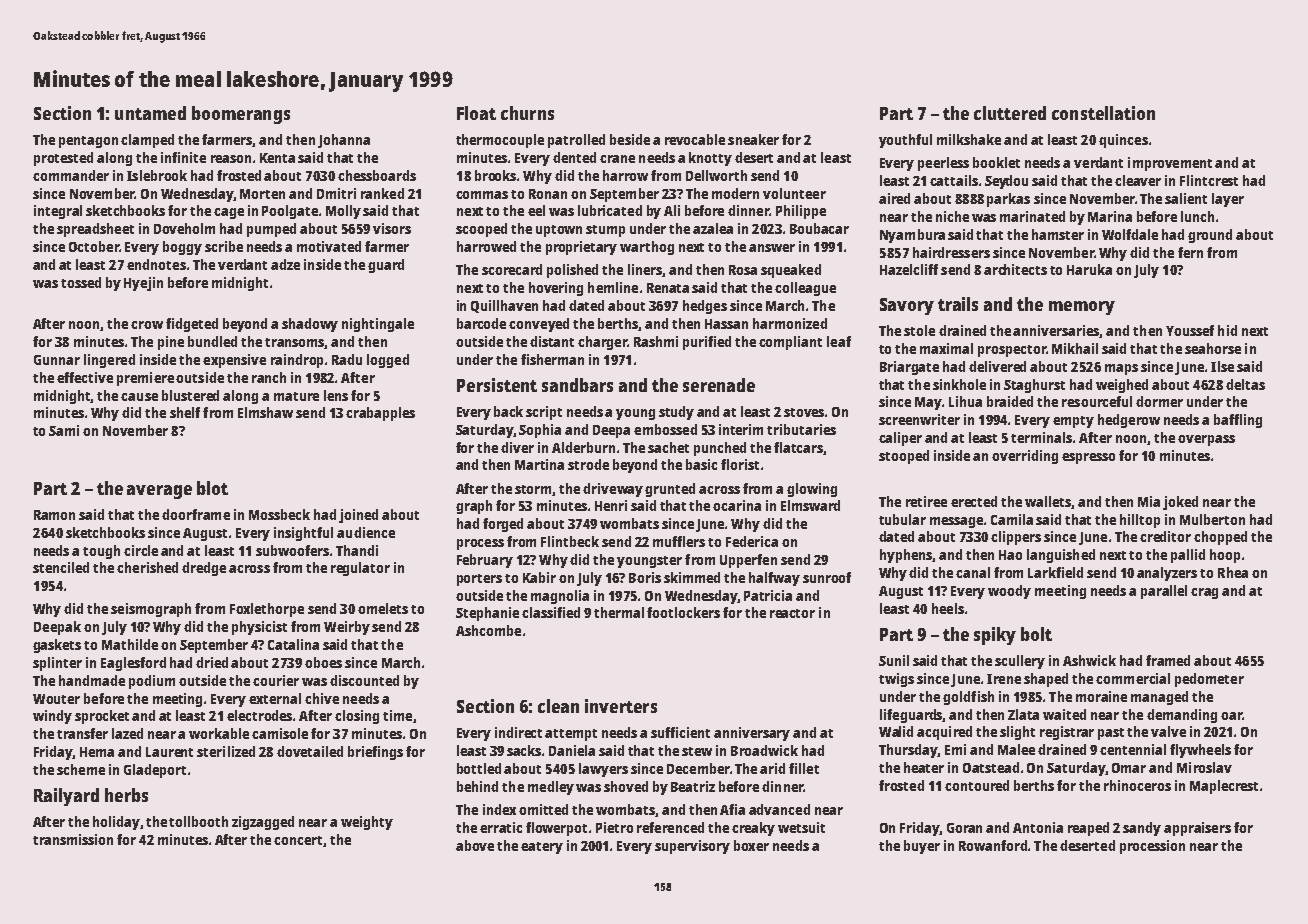 The width and height of the document is (1308, 924). I want to click on sprocket, so click(102, 717).
